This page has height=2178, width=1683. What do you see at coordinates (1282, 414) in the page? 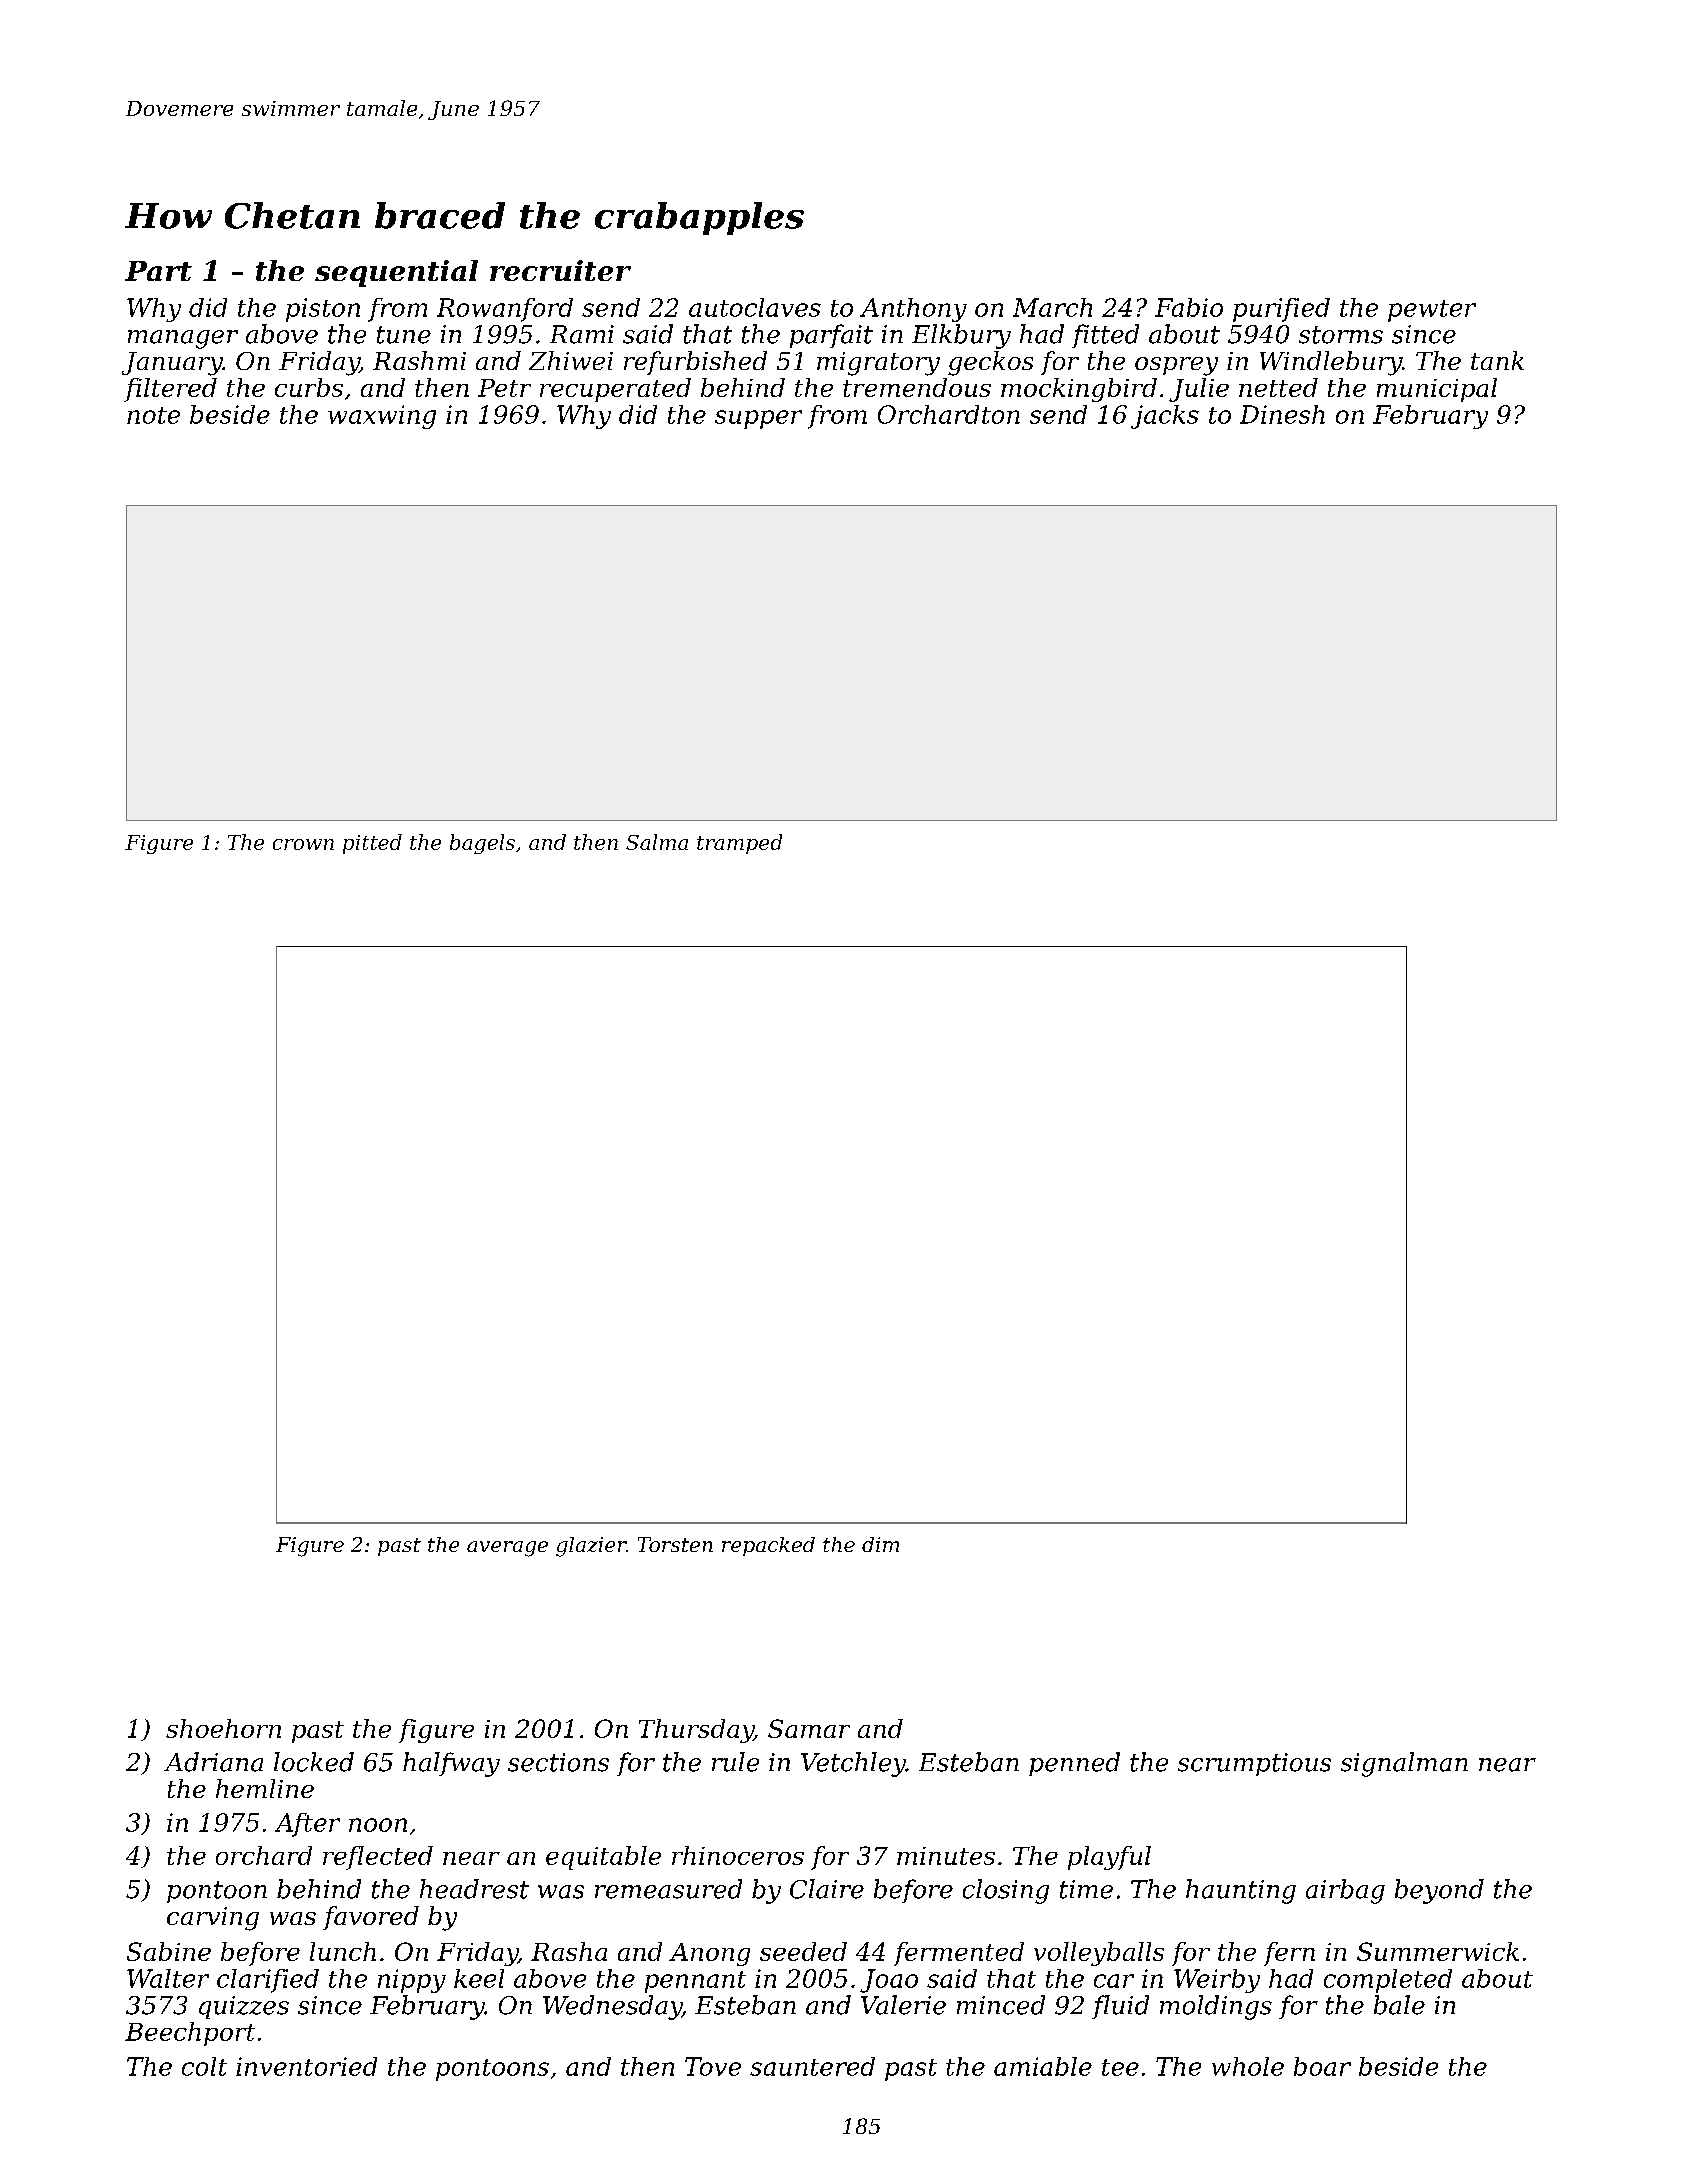
I see `Dinesh` at bounding box center [1282, 414].
